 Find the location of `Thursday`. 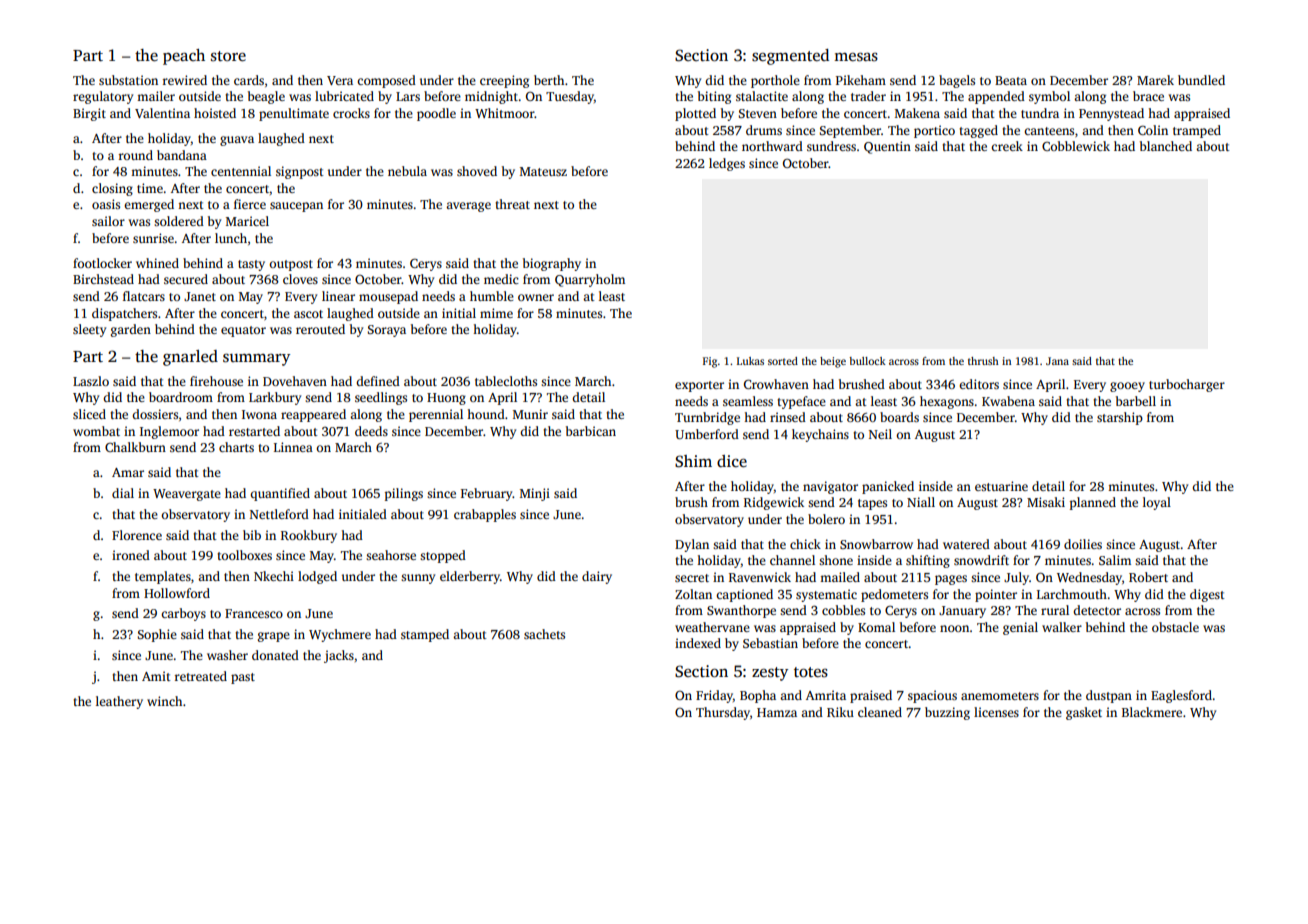

Thursday is located at coordinates (723, 713).
